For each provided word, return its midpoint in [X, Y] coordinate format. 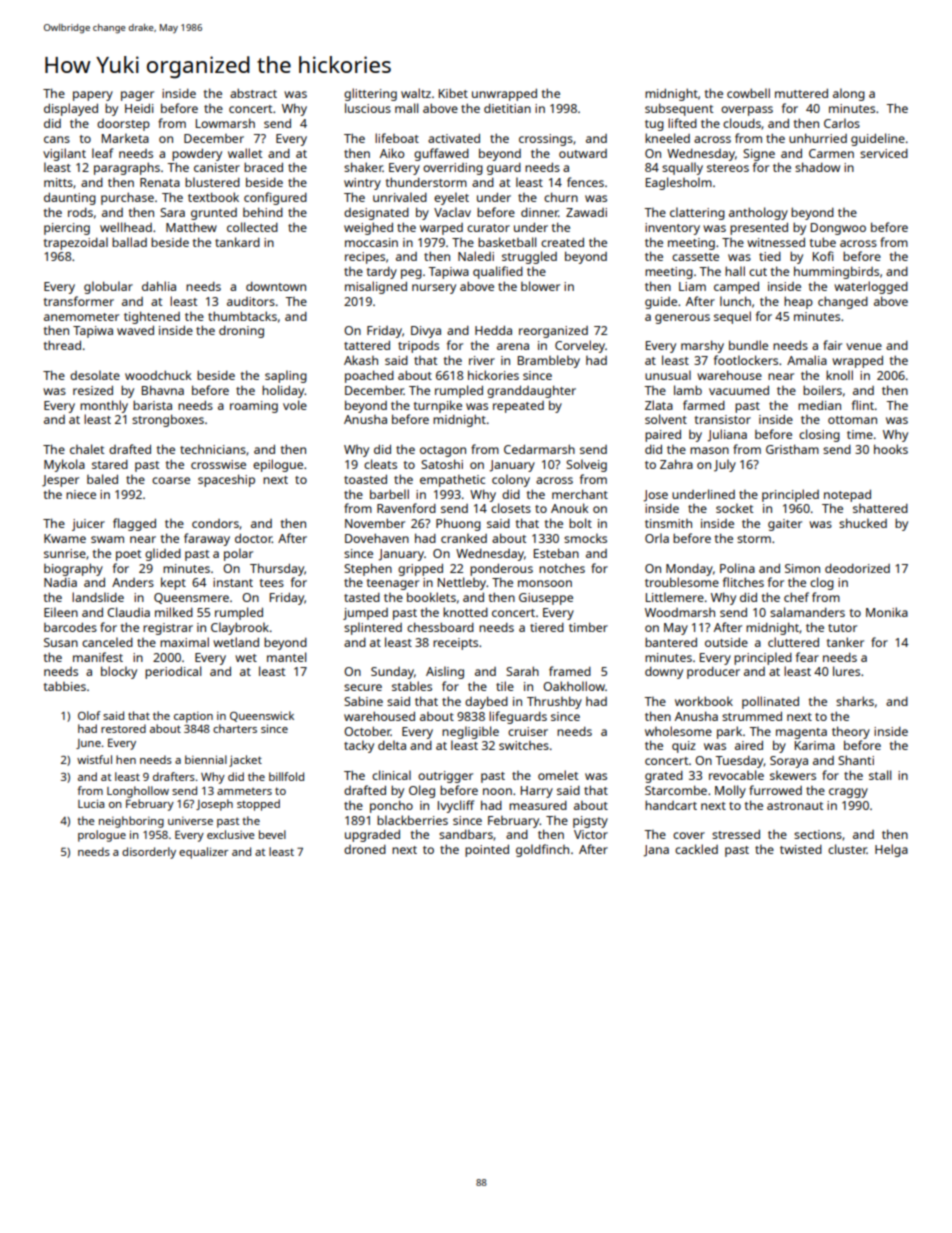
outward [583, 153]
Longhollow [138, 792]
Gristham [792, 449]
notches [562, 568]
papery [93, 96]
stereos [728, 168]
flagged [134, 524]
